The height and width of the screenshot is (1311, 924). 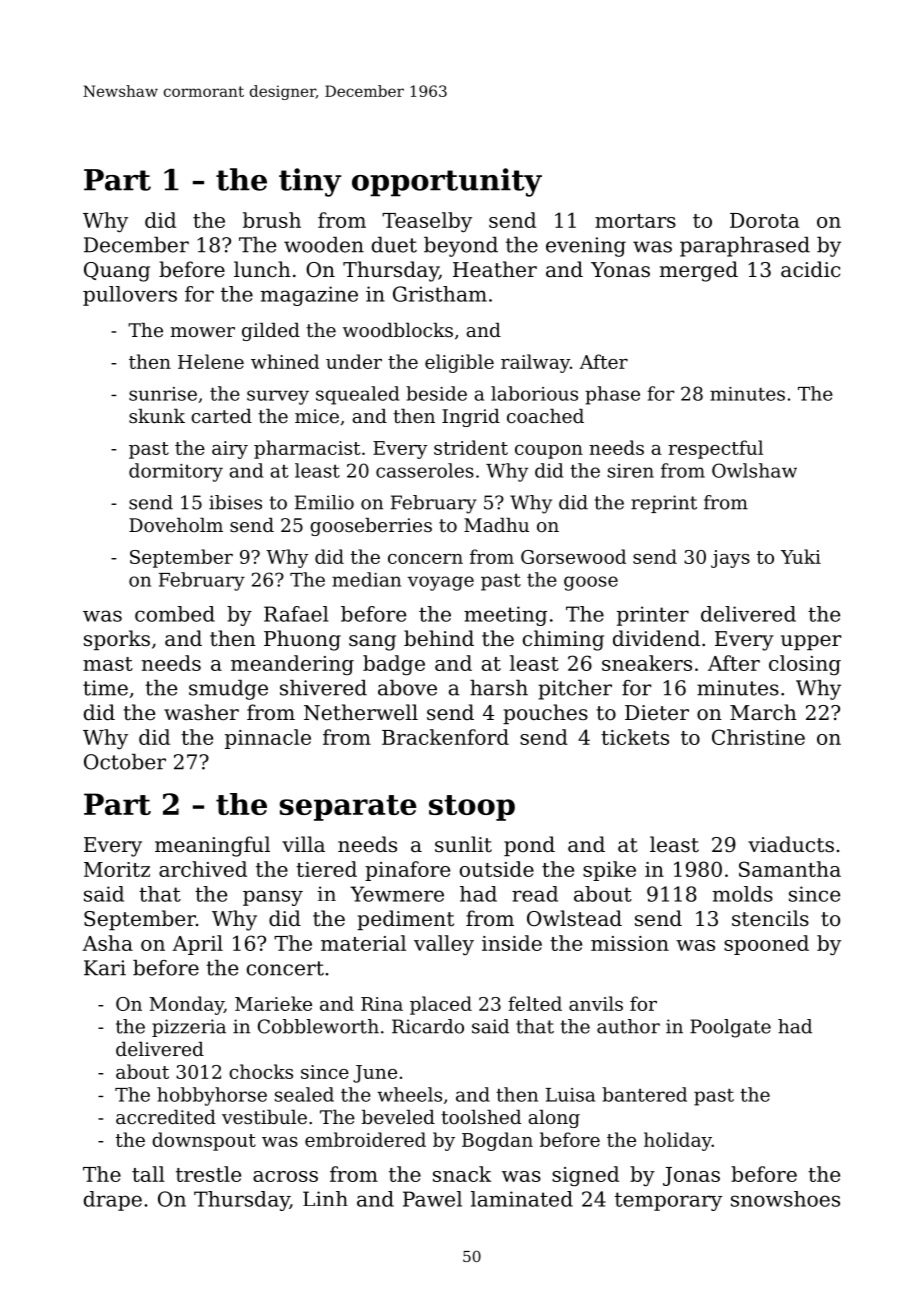 I want to click on Pawel, so click(x=432, y=1199).
